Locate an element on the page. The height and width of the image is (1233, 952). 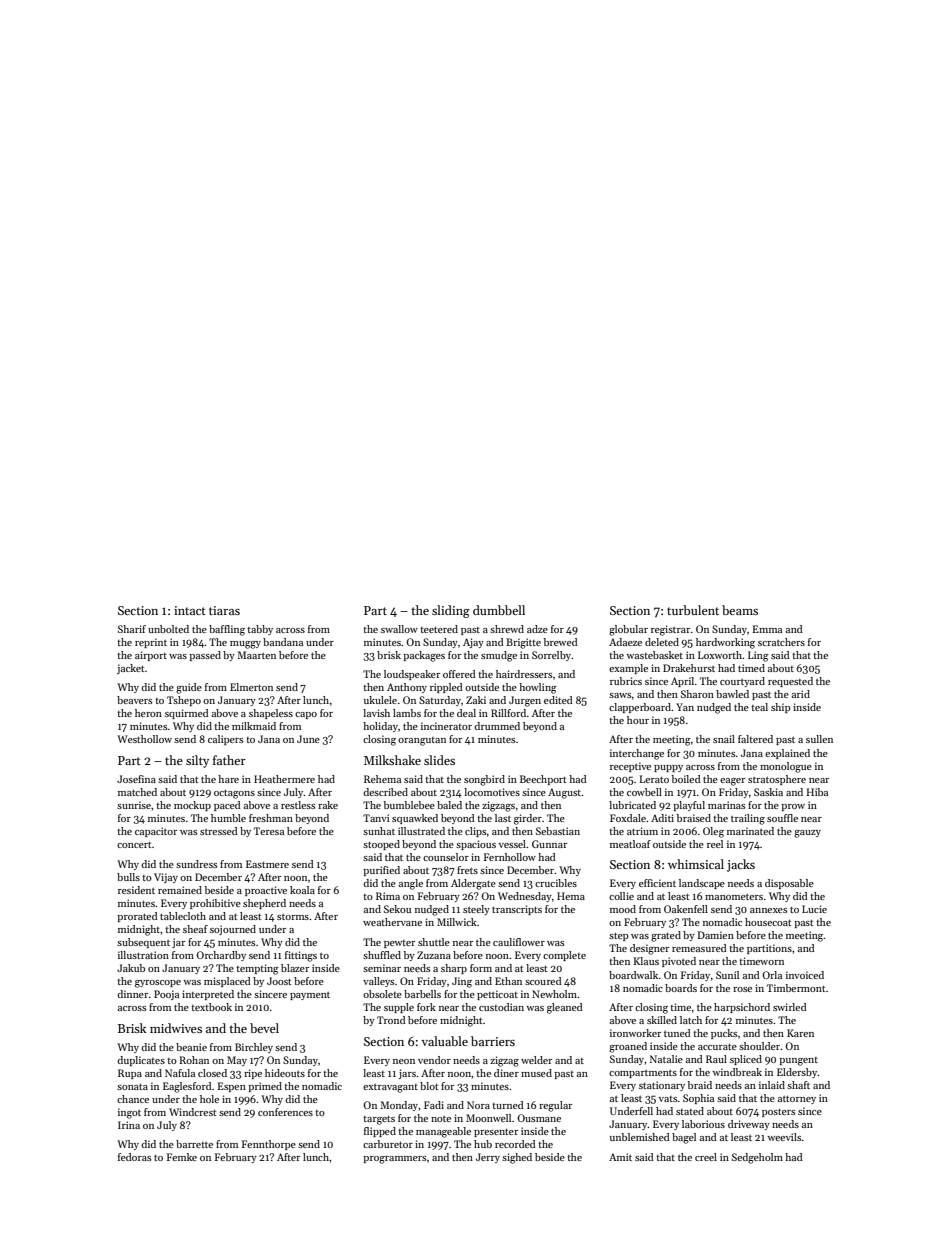
spliced is located at coordinates (746, 1060).
